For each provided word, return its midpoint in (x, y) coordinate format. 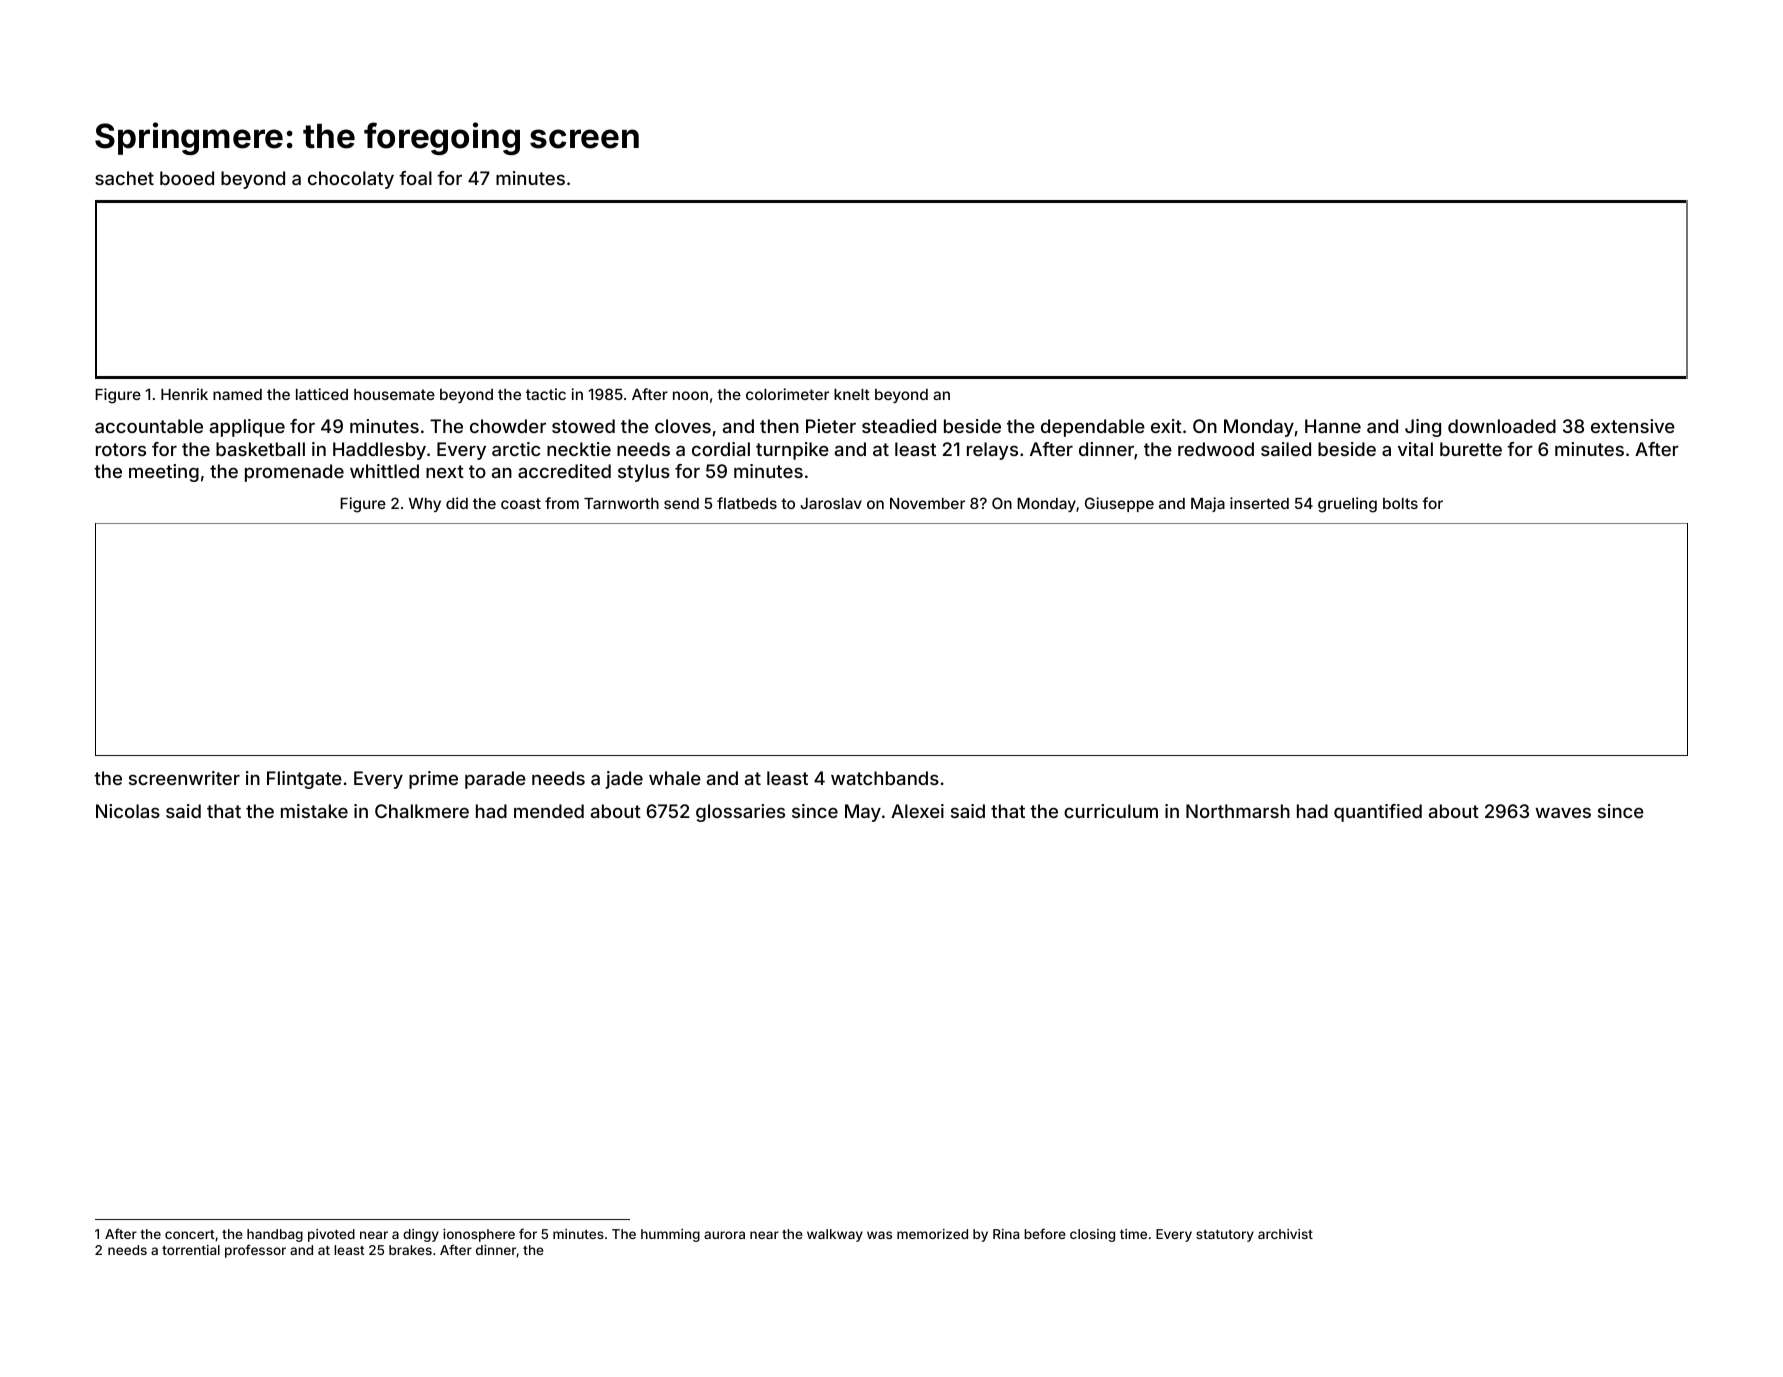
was (879, 1235)
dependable (1093, 428)
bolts (1400, 503)
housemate (394, 394)
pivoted (331, 1235)
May (863, 813)
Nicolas (128, 811)
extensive (1633, 426)
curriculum (1111, 811)
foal (415, 178)
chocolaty (351, 180)
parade (495, 780)
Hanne (1333, 426)
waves (1563, 812)
